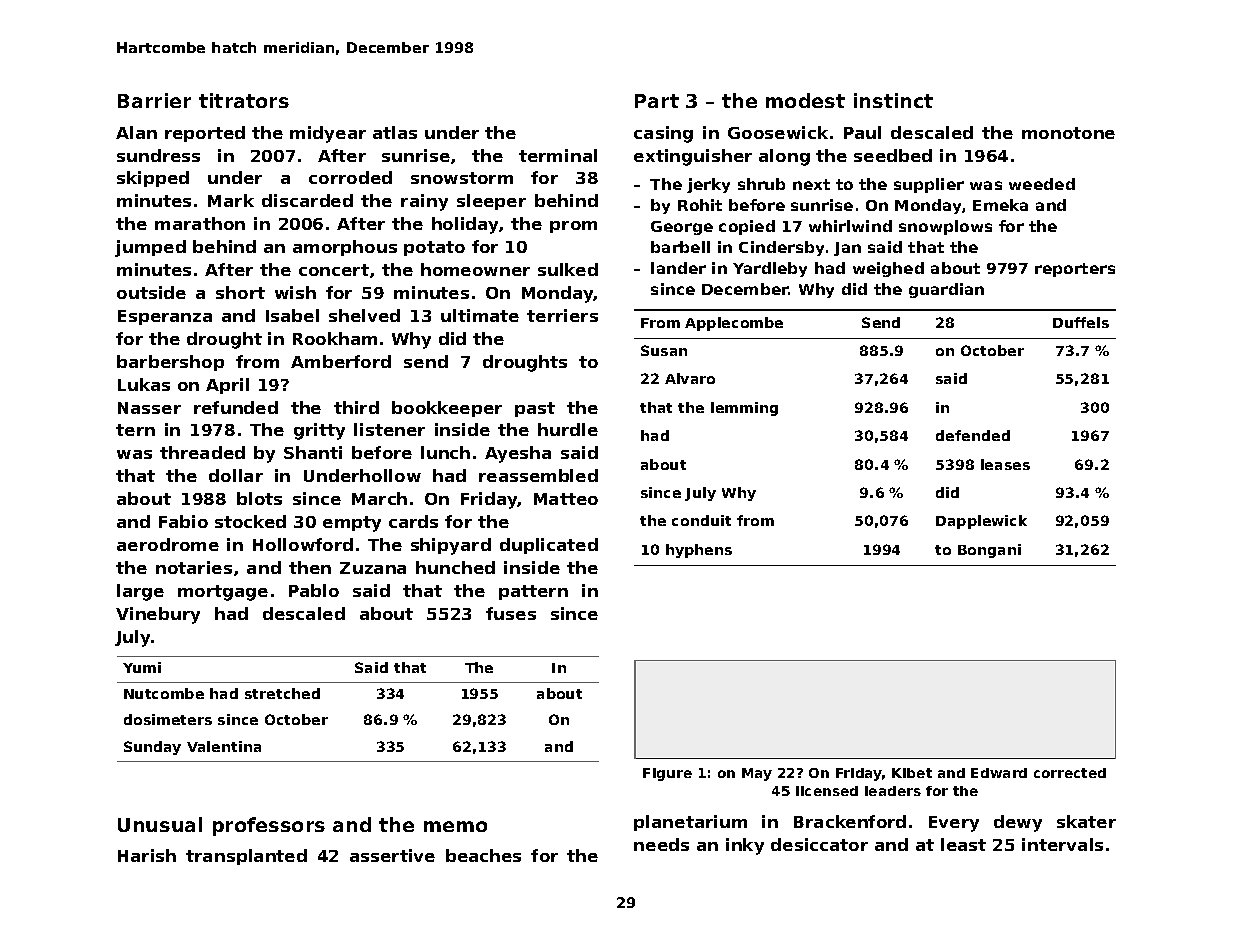  I want to click on Valentina, so click(224, 746).
